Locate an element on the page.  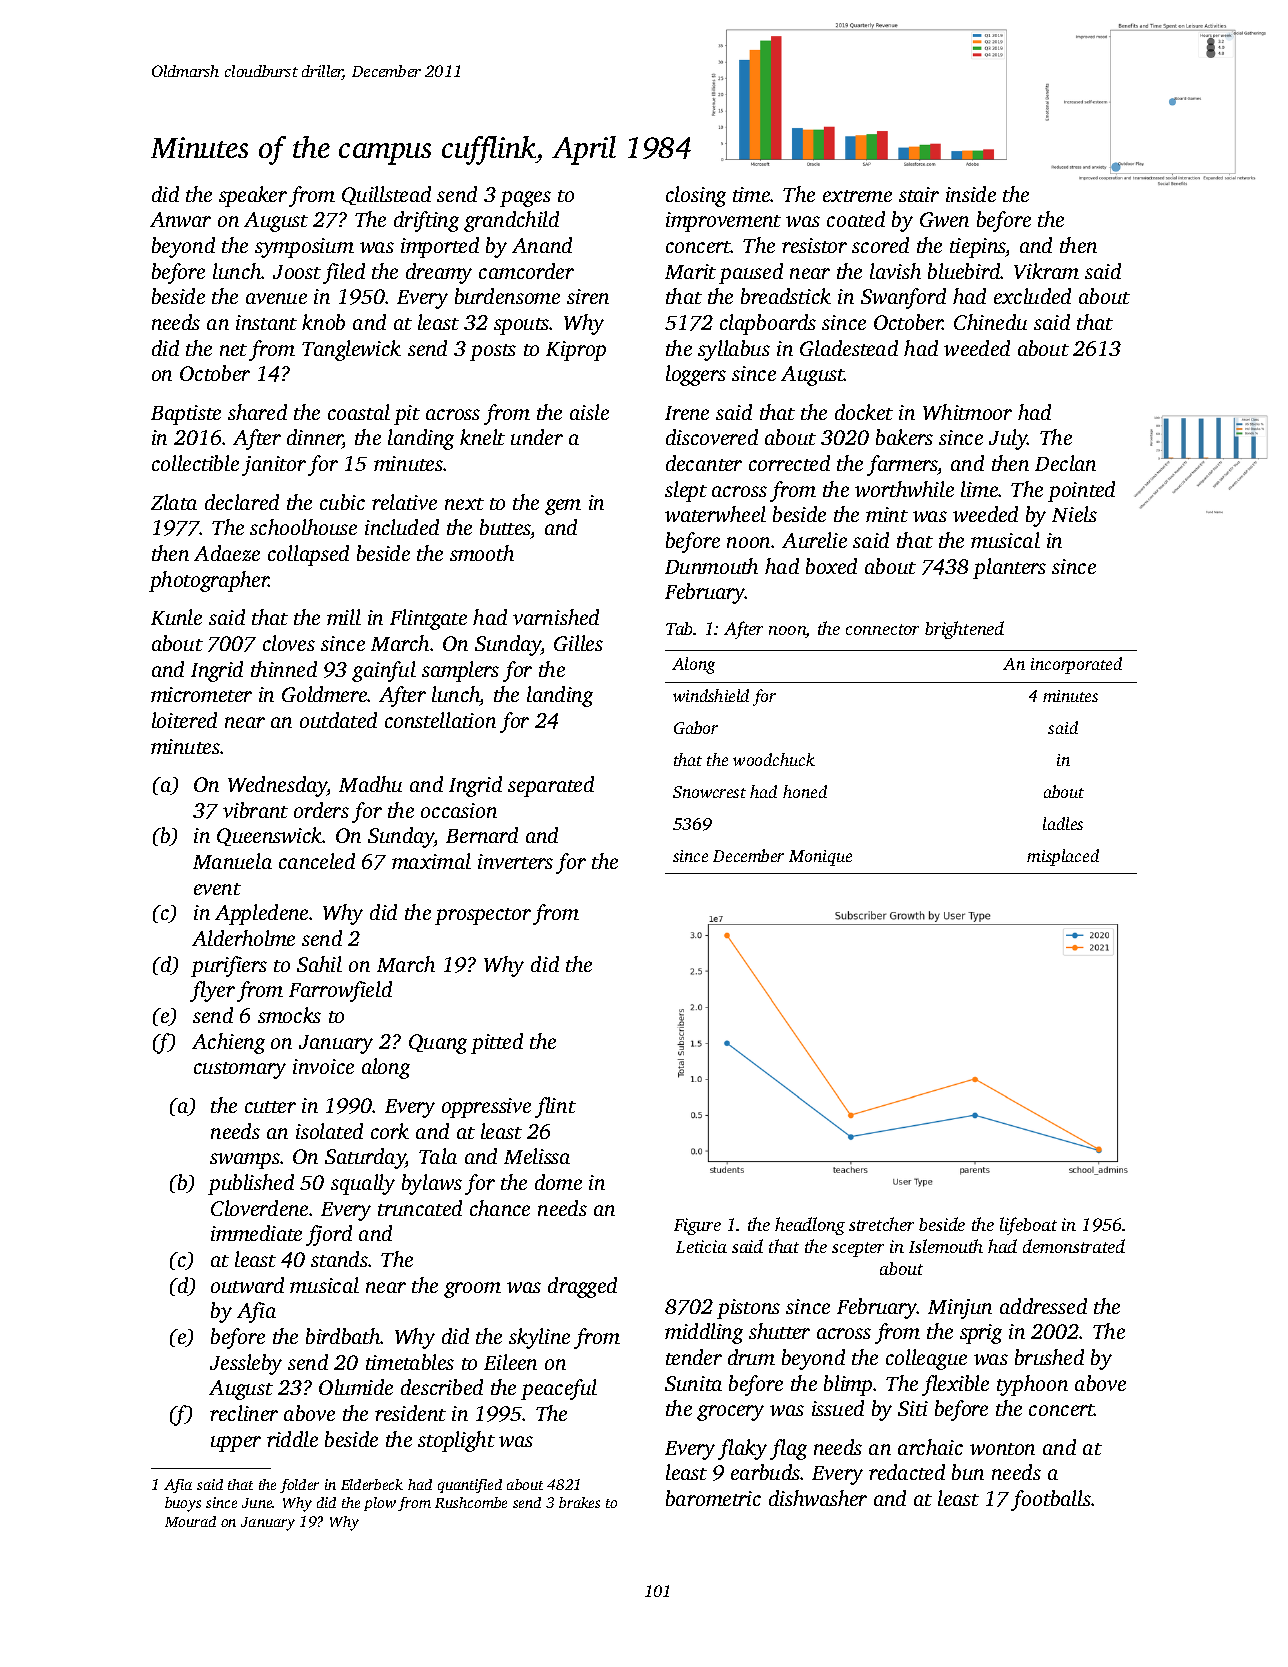
misplaced is located at coordinates (1063, 857).
